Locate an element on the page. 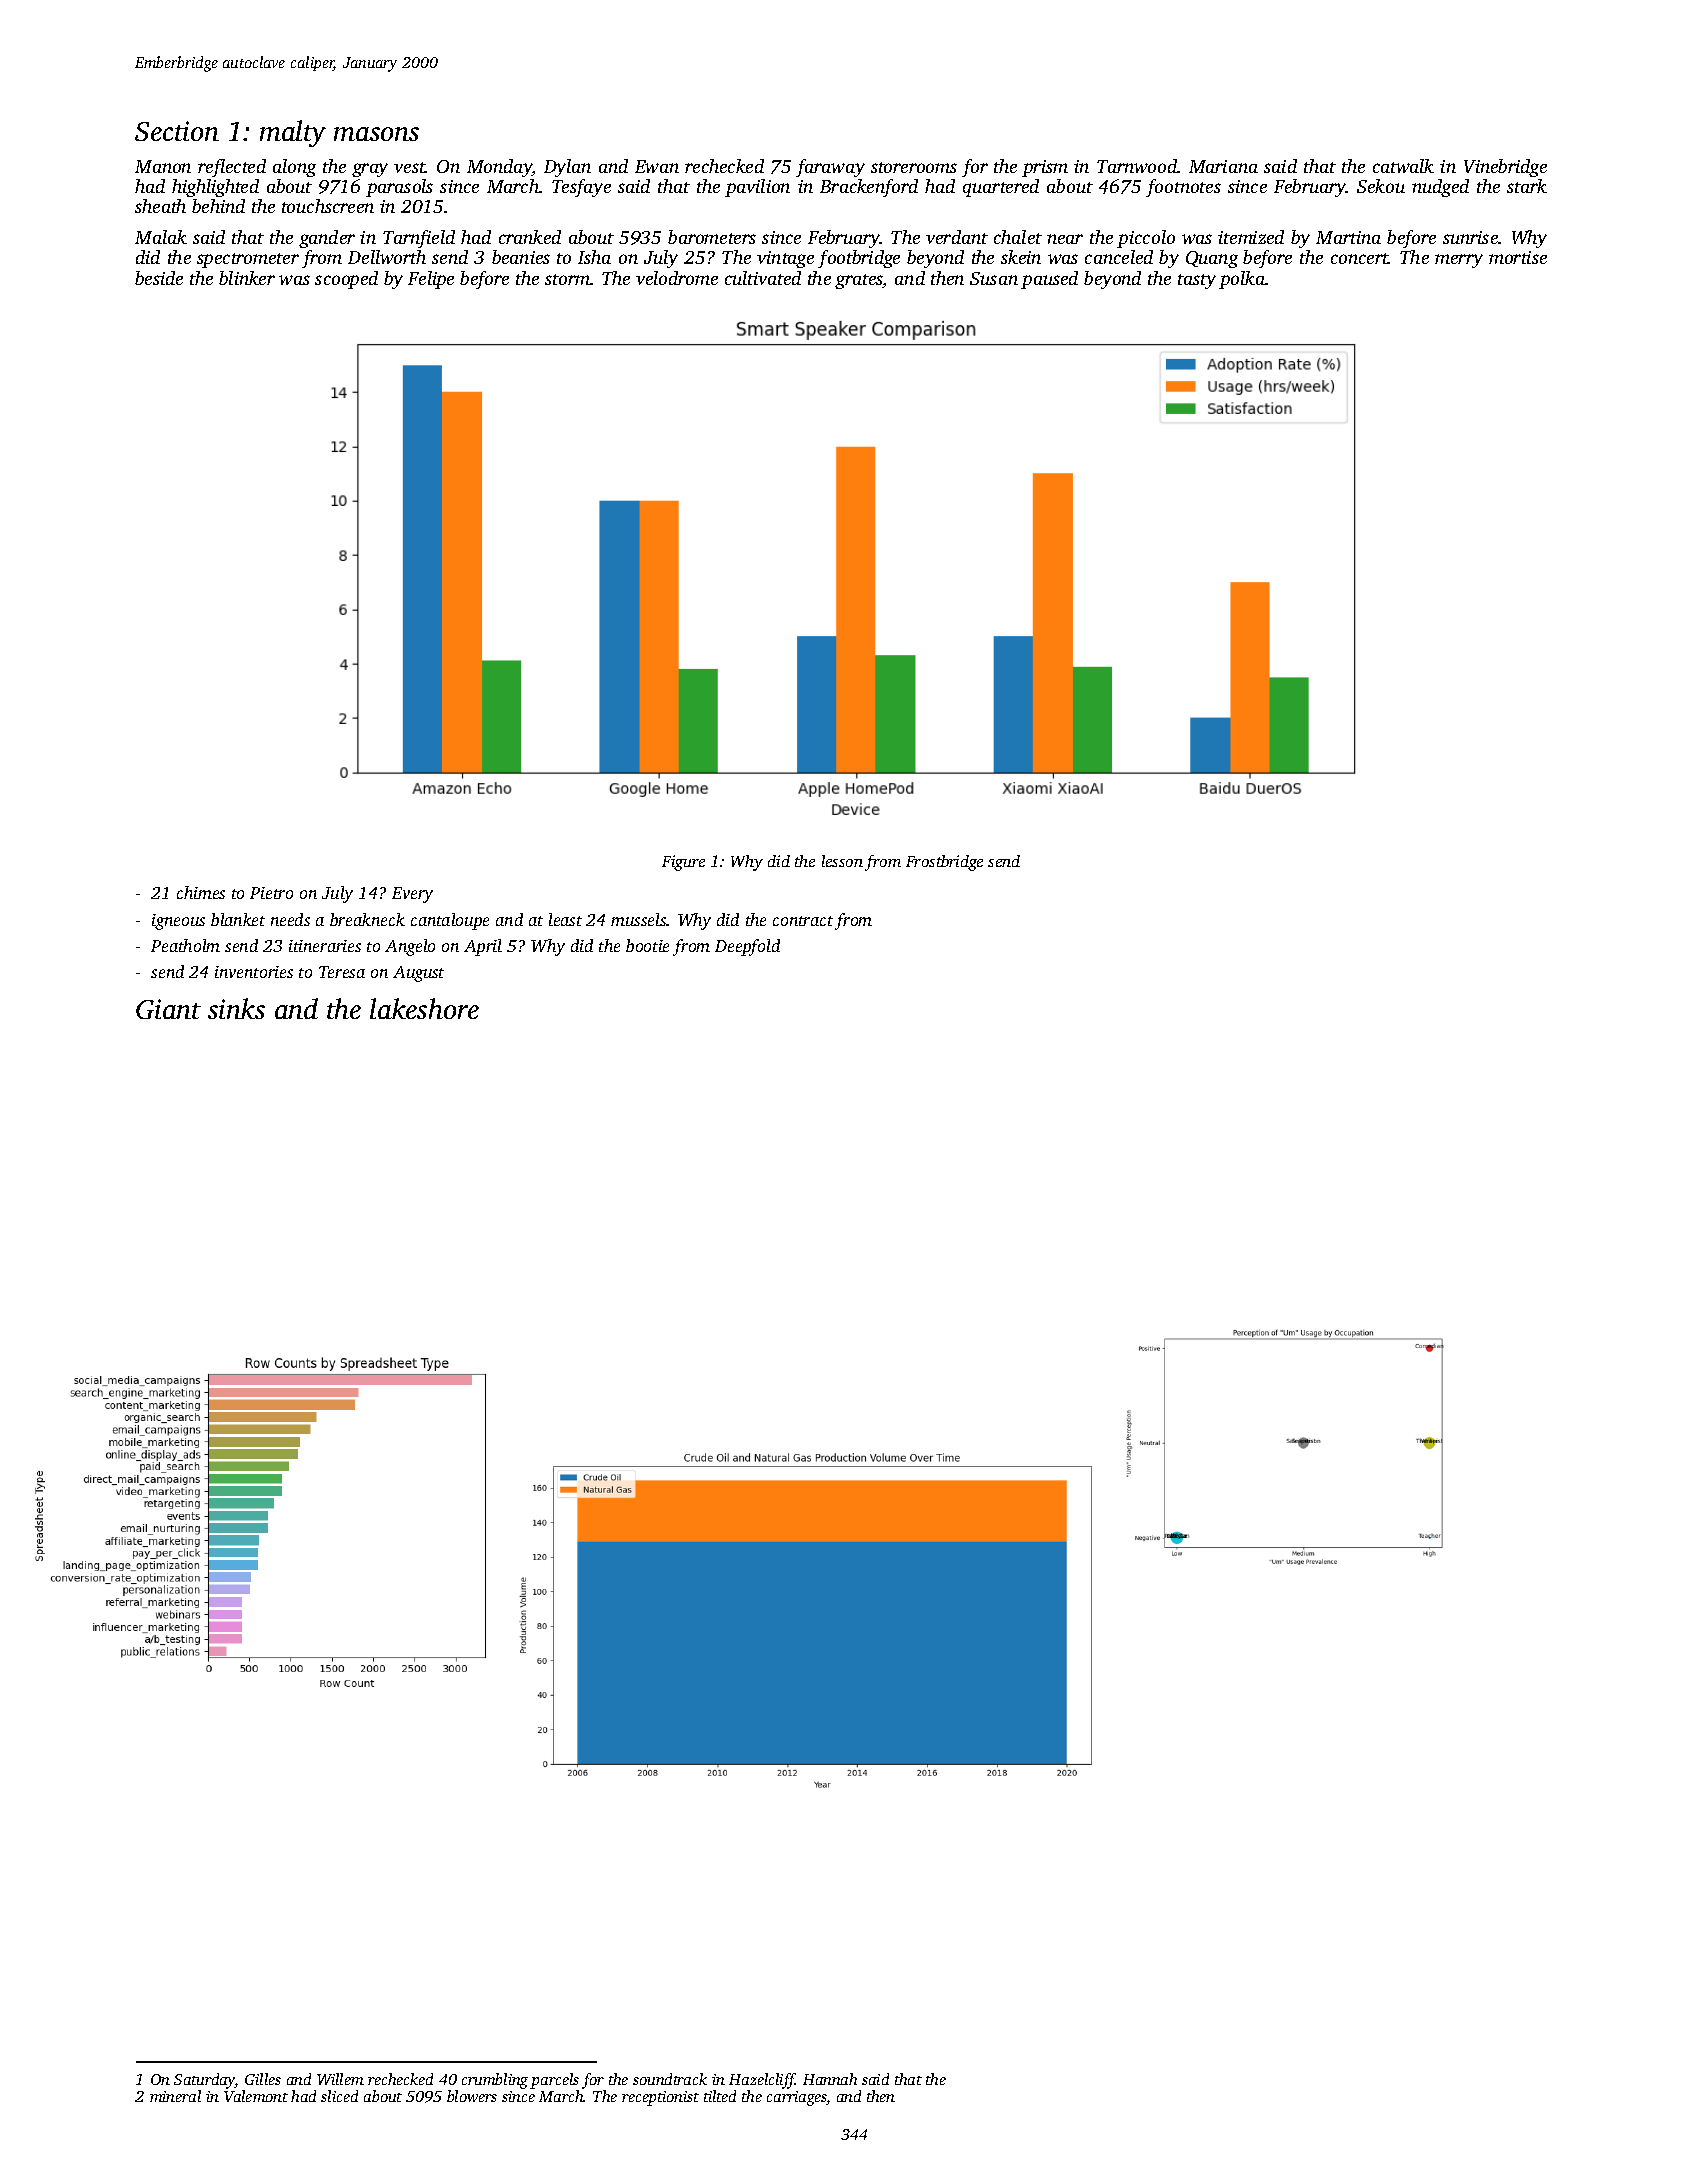  Mariana is located at coordinates (1223, 166).
